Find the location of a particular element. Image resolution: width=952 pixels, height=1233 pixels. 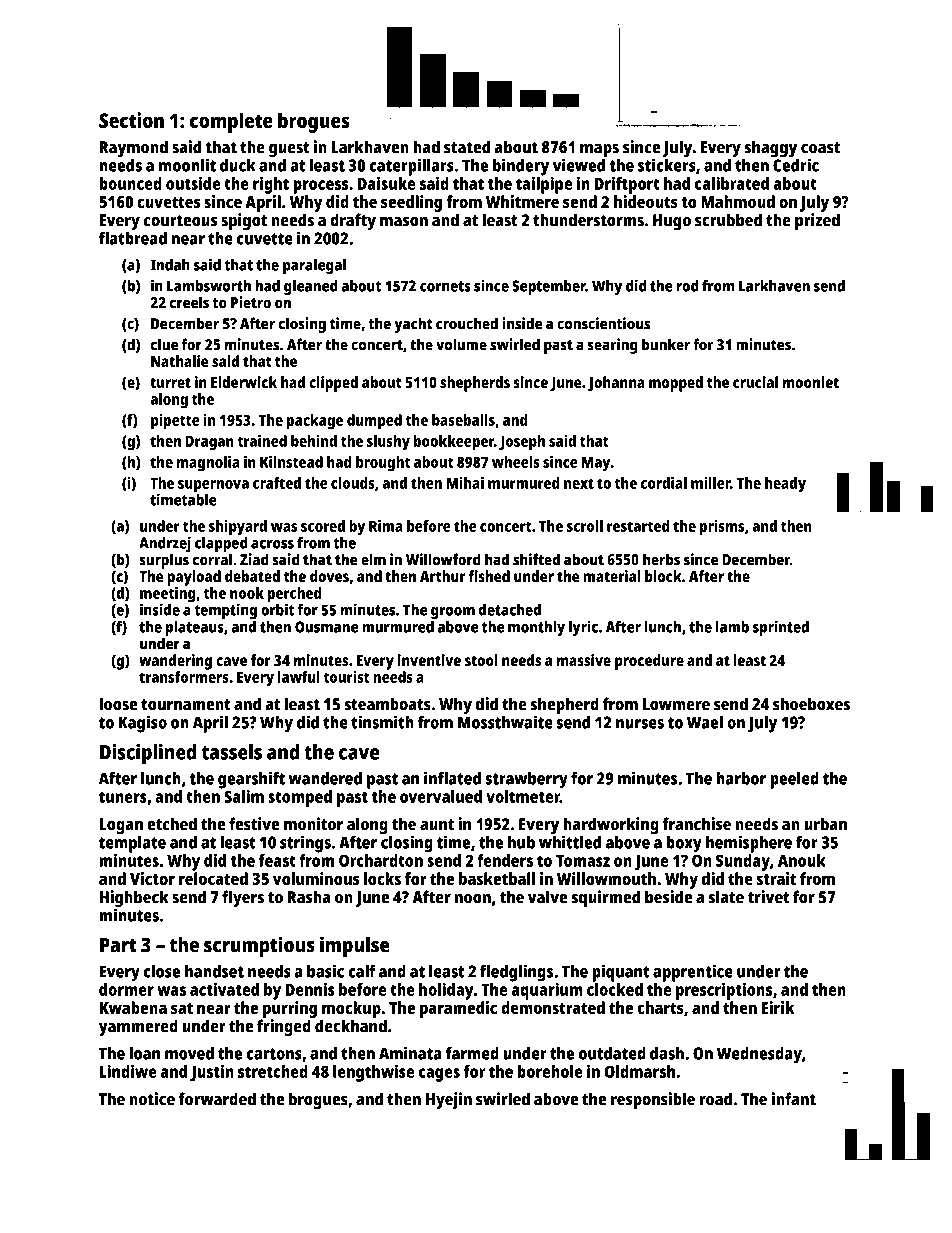

scrubbed is located at coordinates (728, 220).
